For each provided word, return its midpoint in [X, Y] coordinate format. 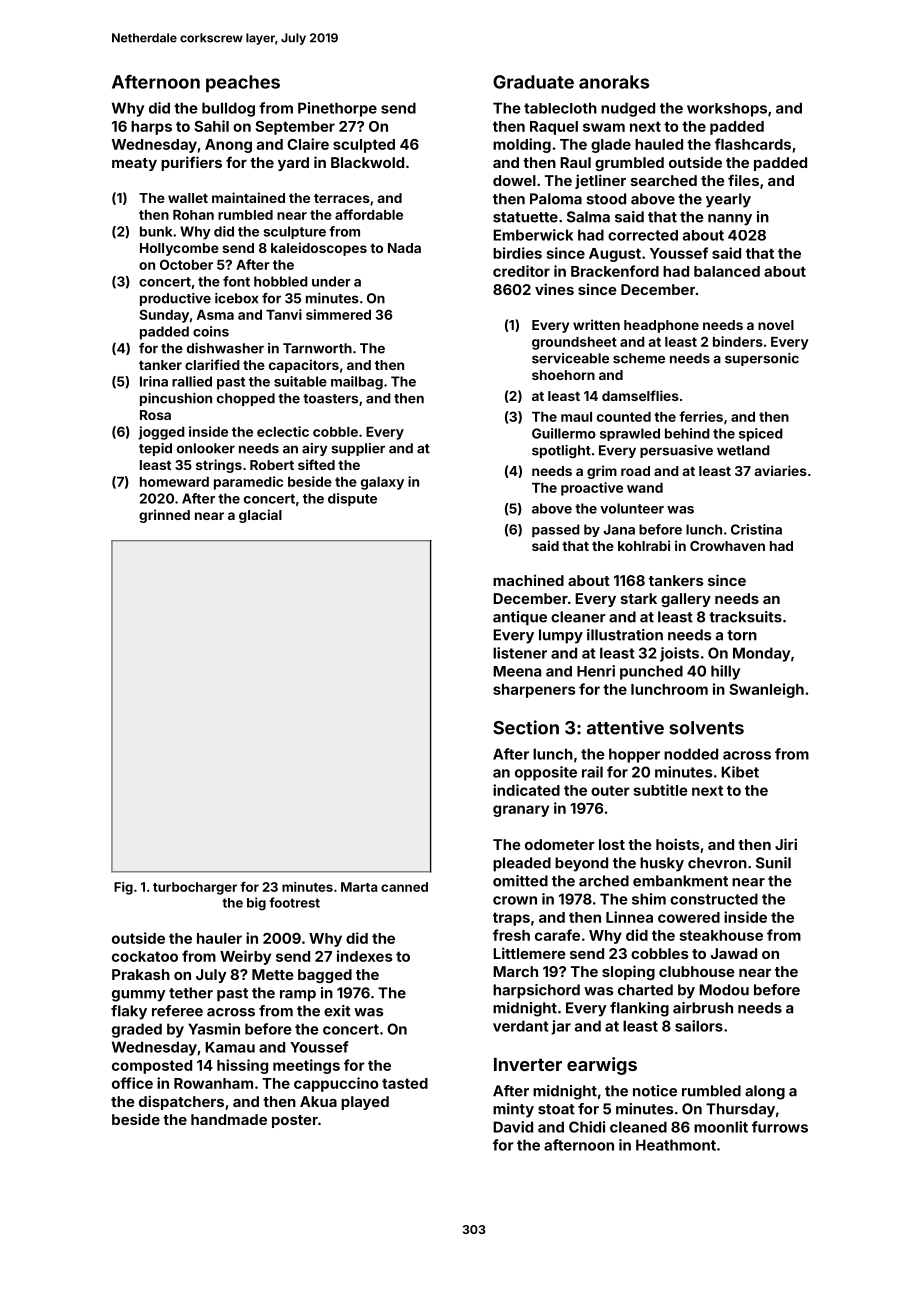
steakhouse [721, 935]
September [295, 128]
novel [776, 325]
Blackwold [367, 162]
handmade [229, 1119]
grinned [164, 516]
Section [526, 727]
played [365, 1103]
